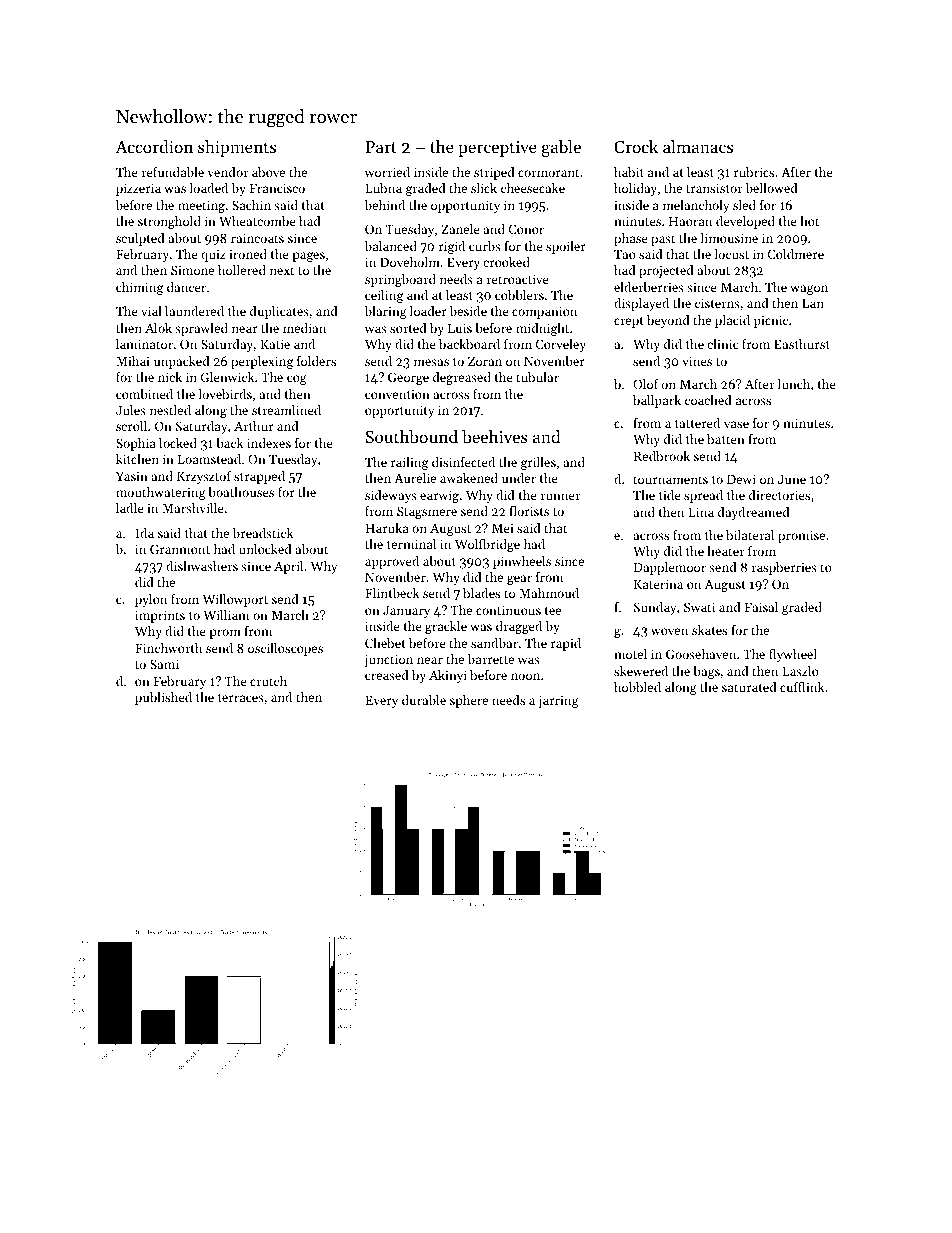  Describe the element at coordinates (381, 147) in the document. I see `Part` at that location.
